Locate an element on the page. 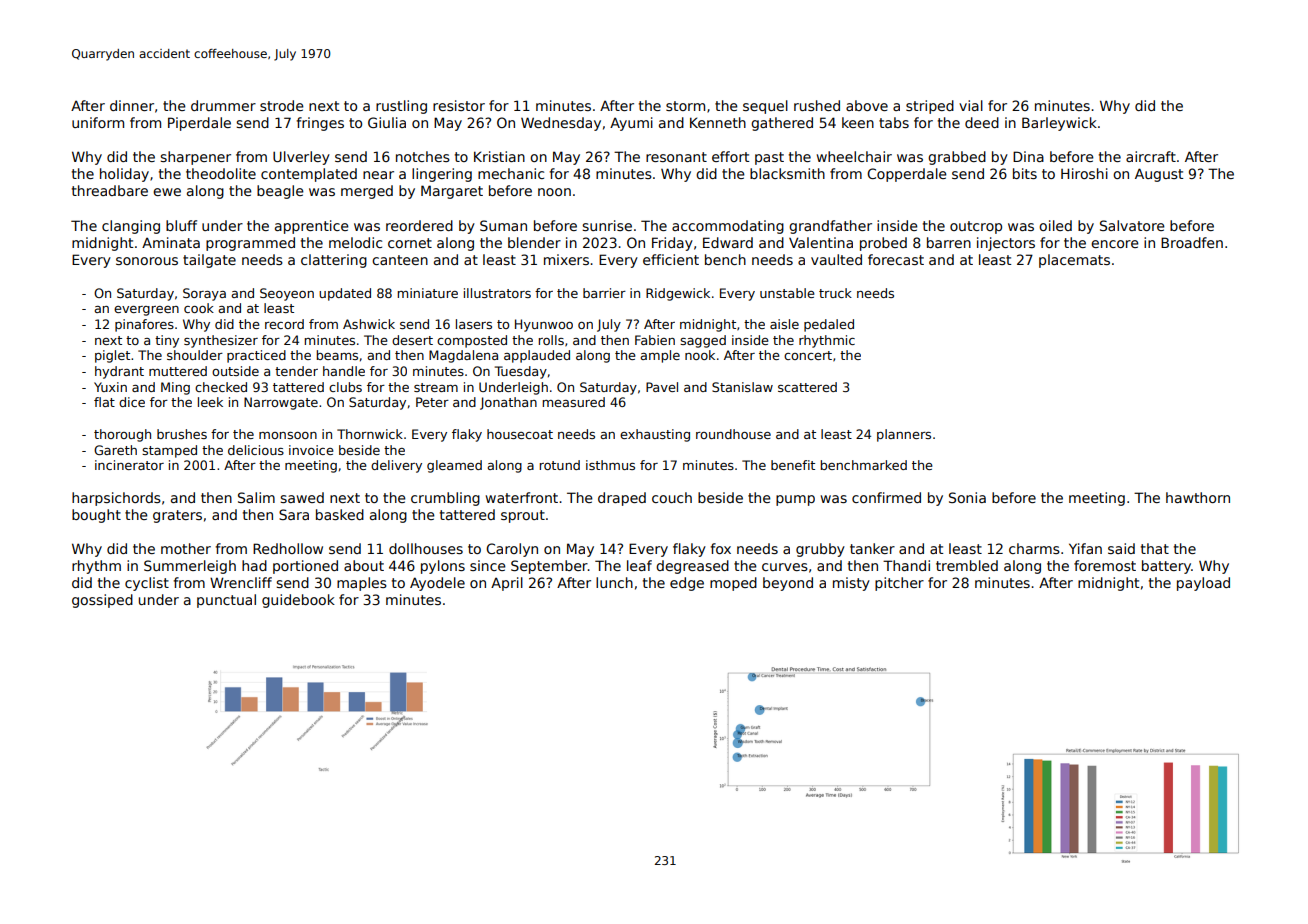 The width and height of the page is (1308, 924). cyclist is located at coordinates (147, 584).
